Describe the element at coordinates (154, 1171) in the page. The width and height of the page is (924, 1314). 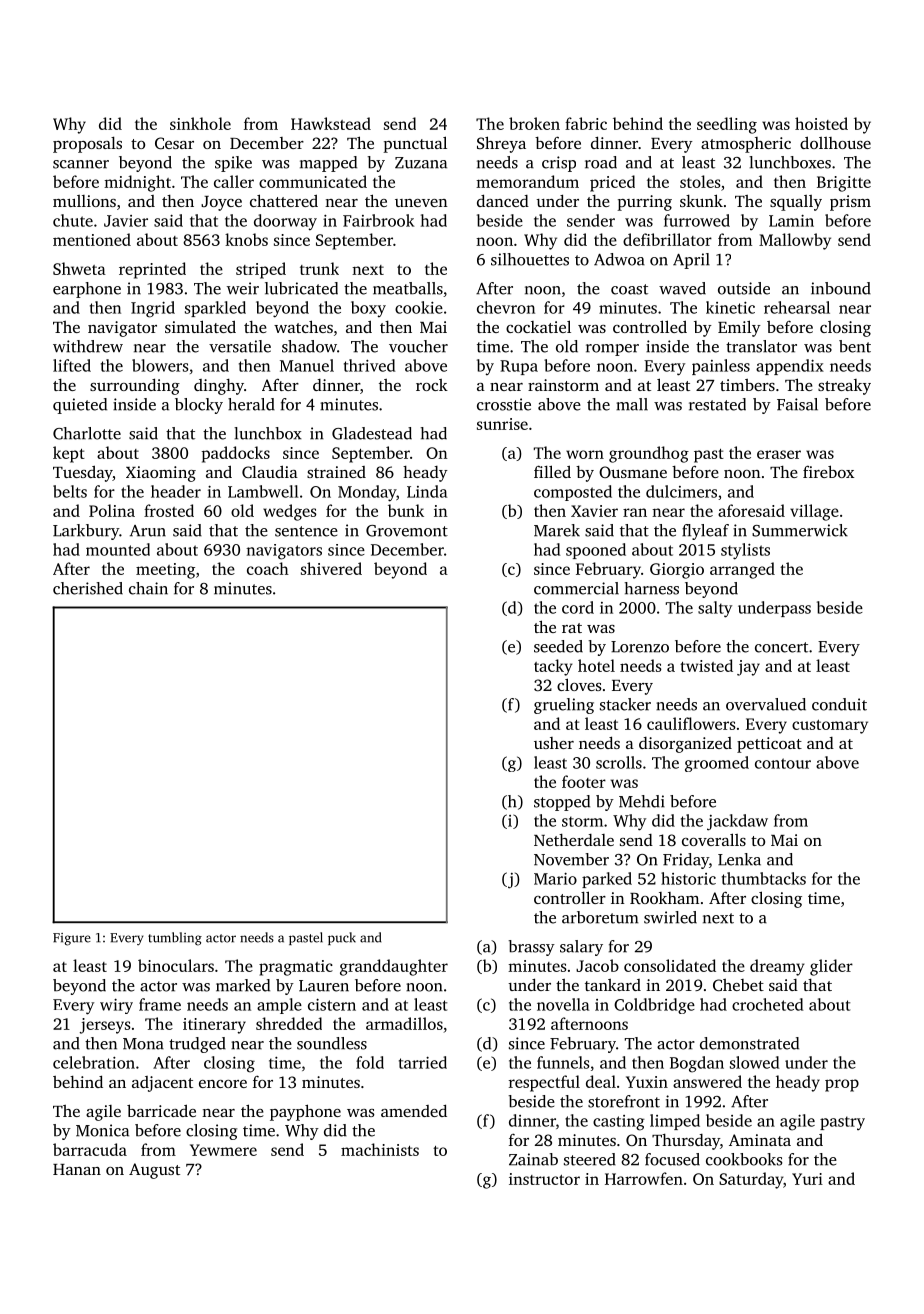
I see `August` at that location.
